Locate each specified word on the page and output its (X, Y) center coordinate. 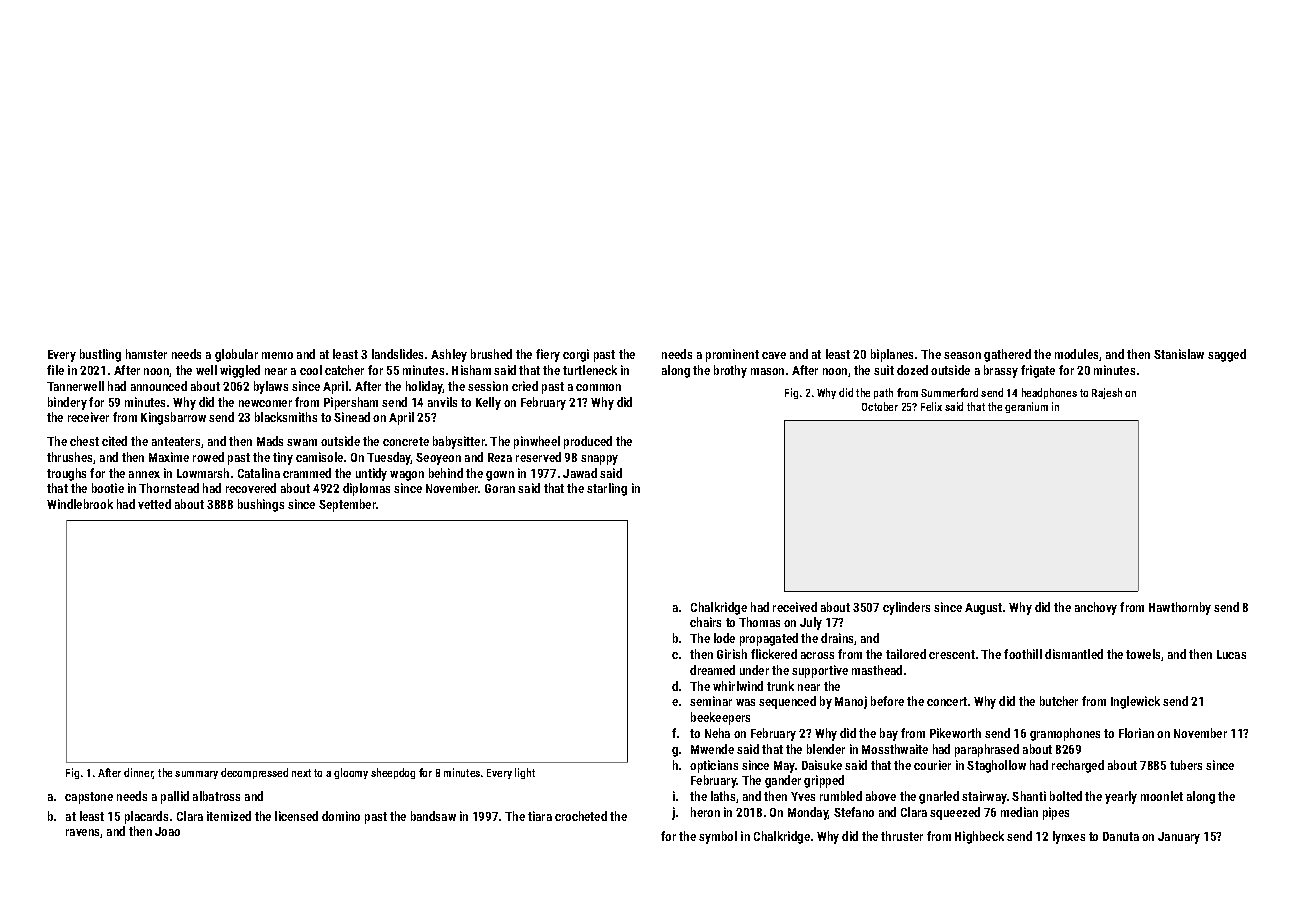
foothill (1023, 654)
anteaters (176, 441)
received (795, 607)
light (525, 773)
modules (1076, 354)
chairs (705, 622)
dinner (138, 773)
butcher (1059, 701)
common (598, 387)
